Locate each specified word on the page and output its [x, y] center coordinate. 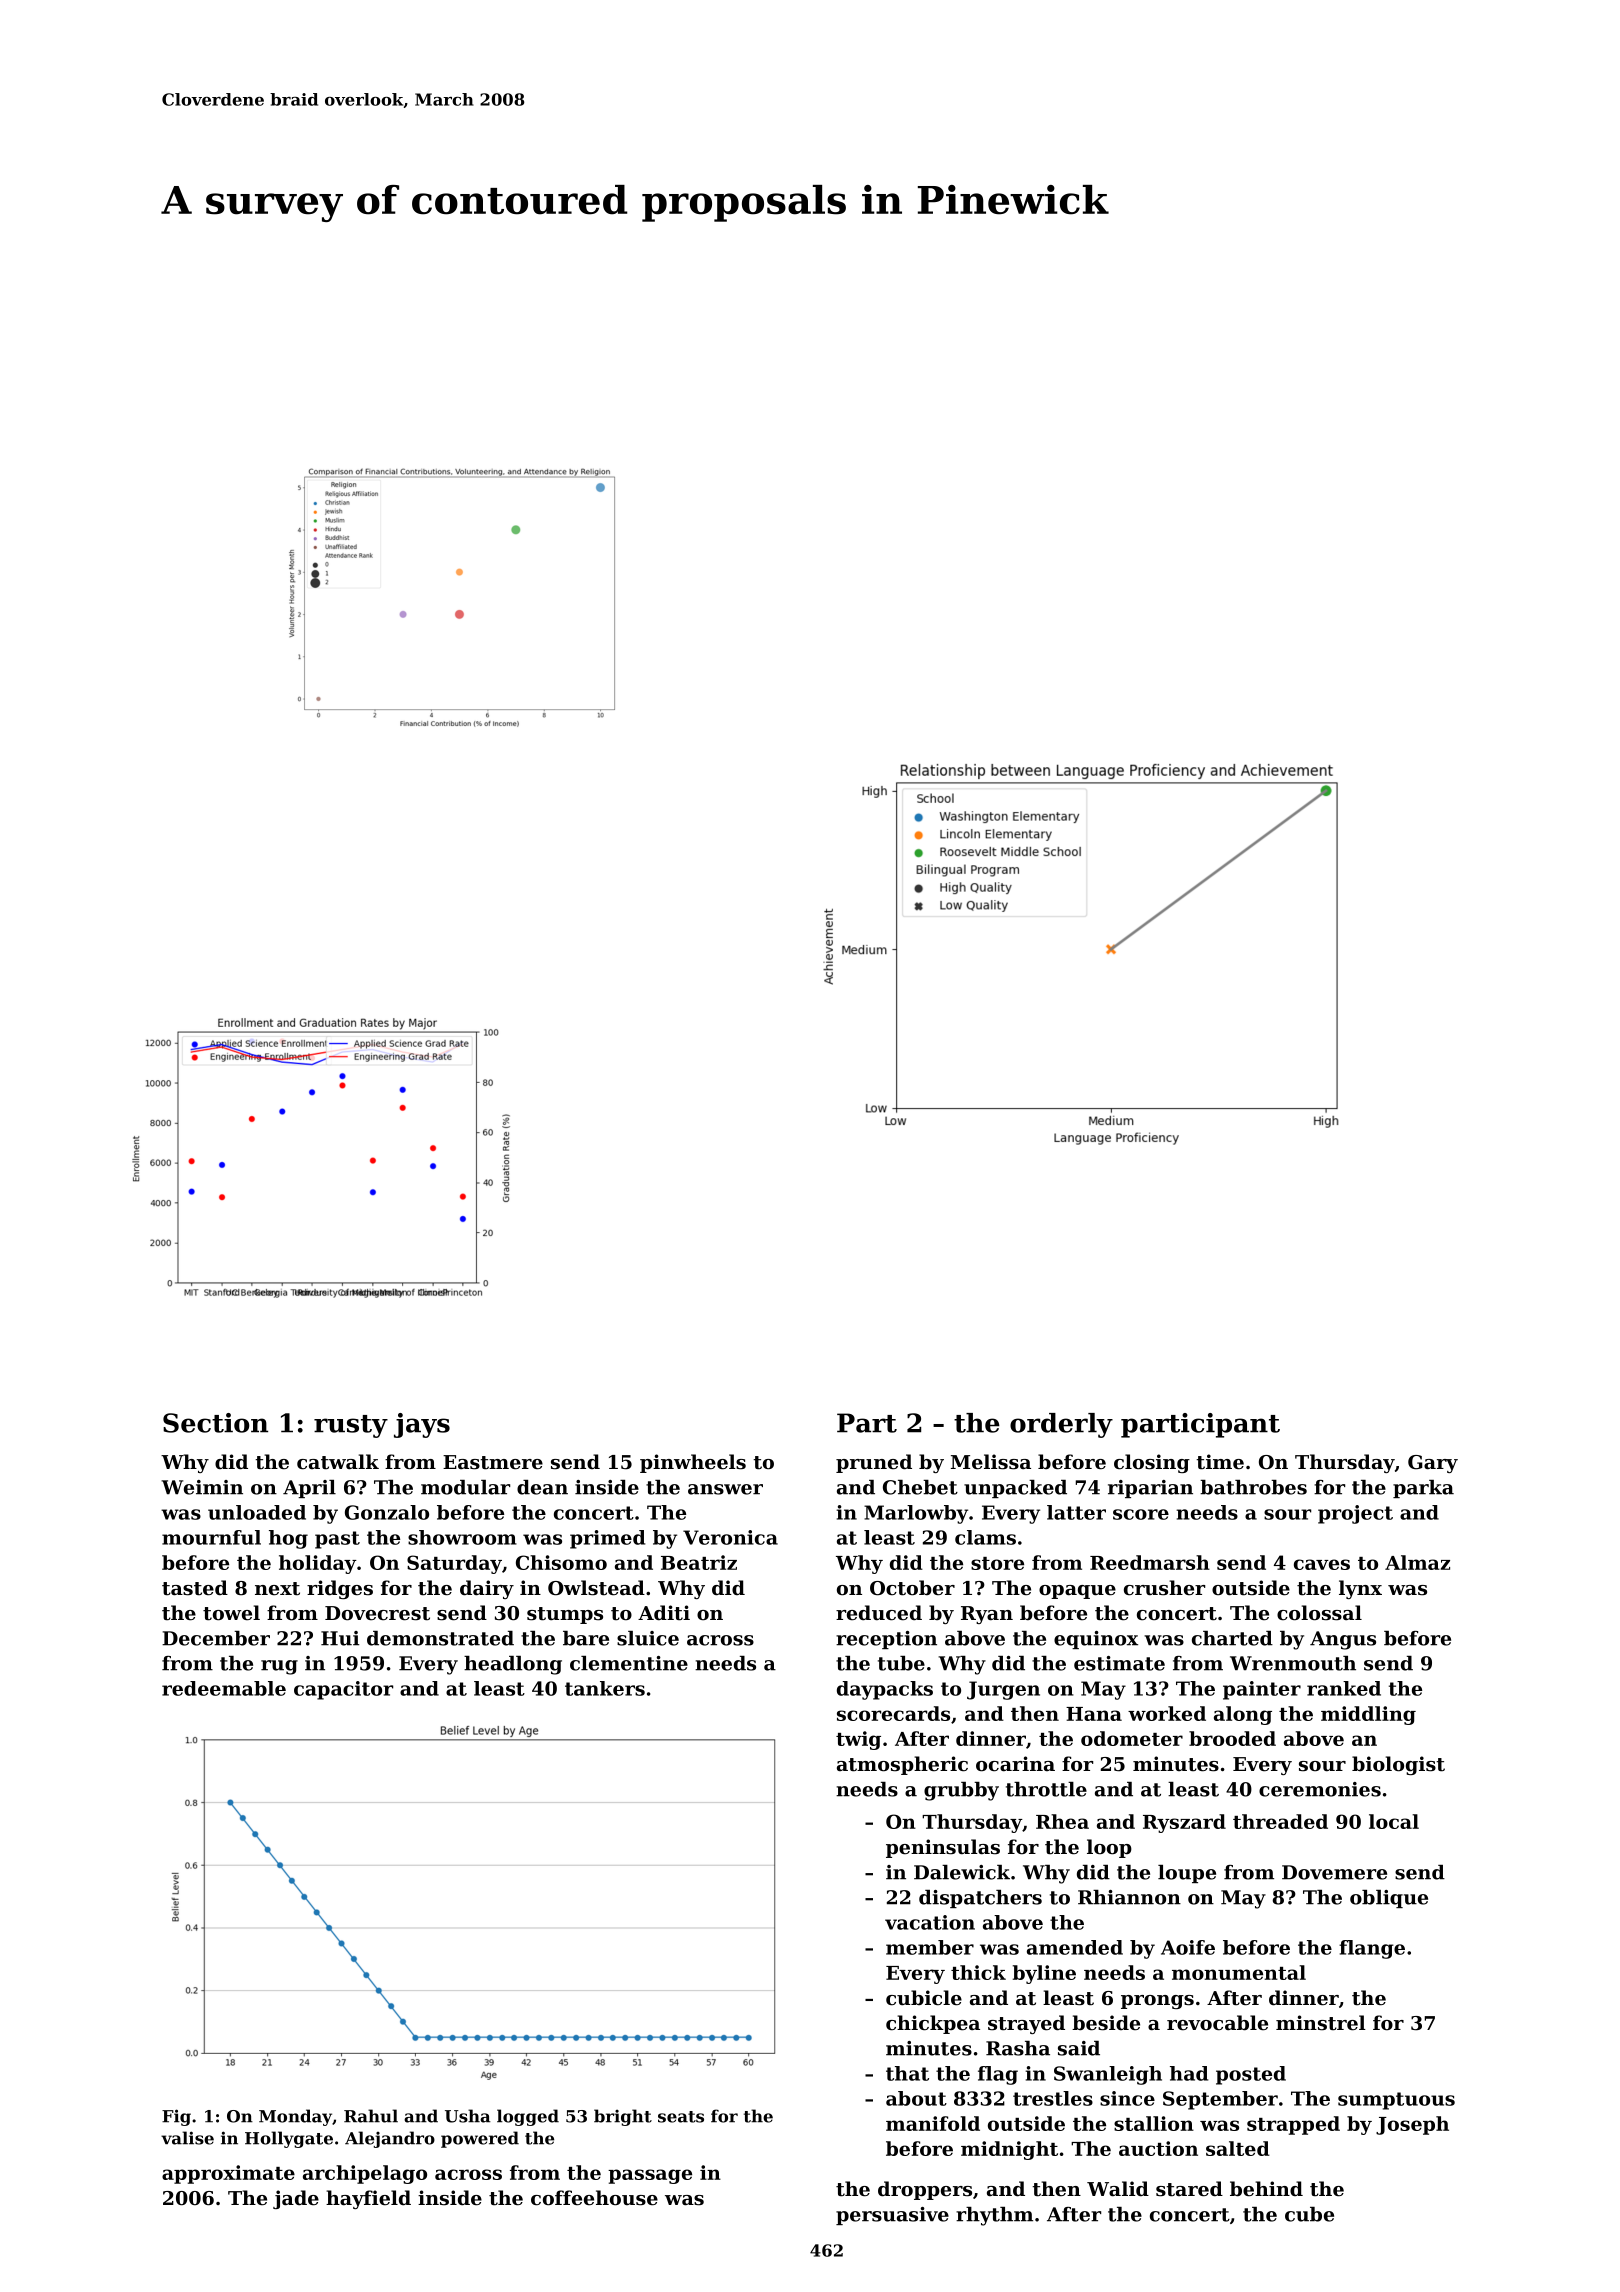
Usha [468, 2116]
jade [296, 2199]
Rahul [371, 2116]
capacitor [343, 1690]
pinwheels [693, 1463]
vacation [930, 1922]
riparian [1150, 1489]
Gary [1433, 1464]
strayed [1026, 2024]
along [1243, 1715]
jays [422, 1425]
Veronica [730, 1537]
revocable [1217, 2023]
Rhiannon [1129, 1897]
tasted [195, 1588]
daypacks [885, 1690]
